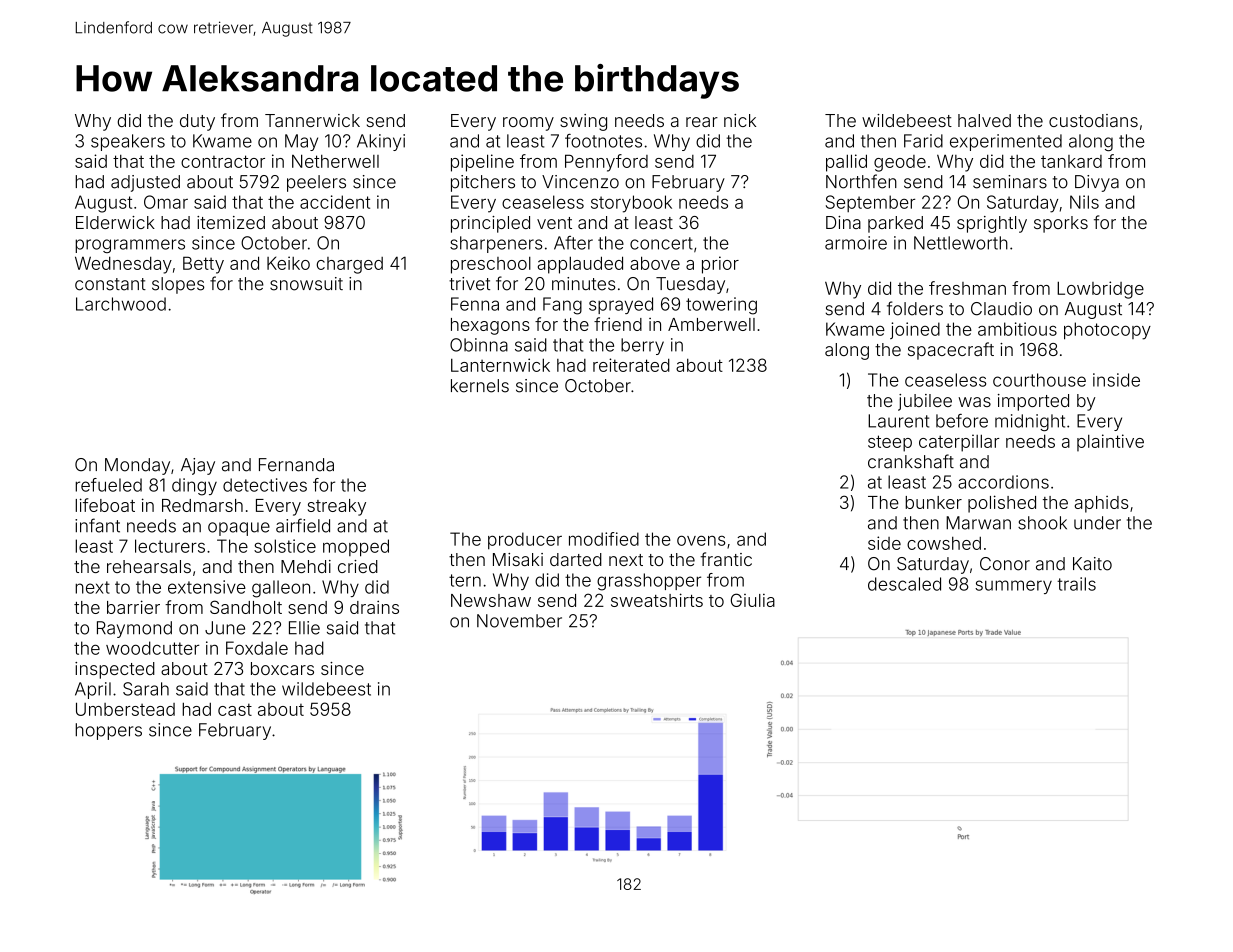 This screenshot has width=1233, height=952. Describe the element at coordinates (480, 386) in the screenshot. I see `kernels` at that location.
